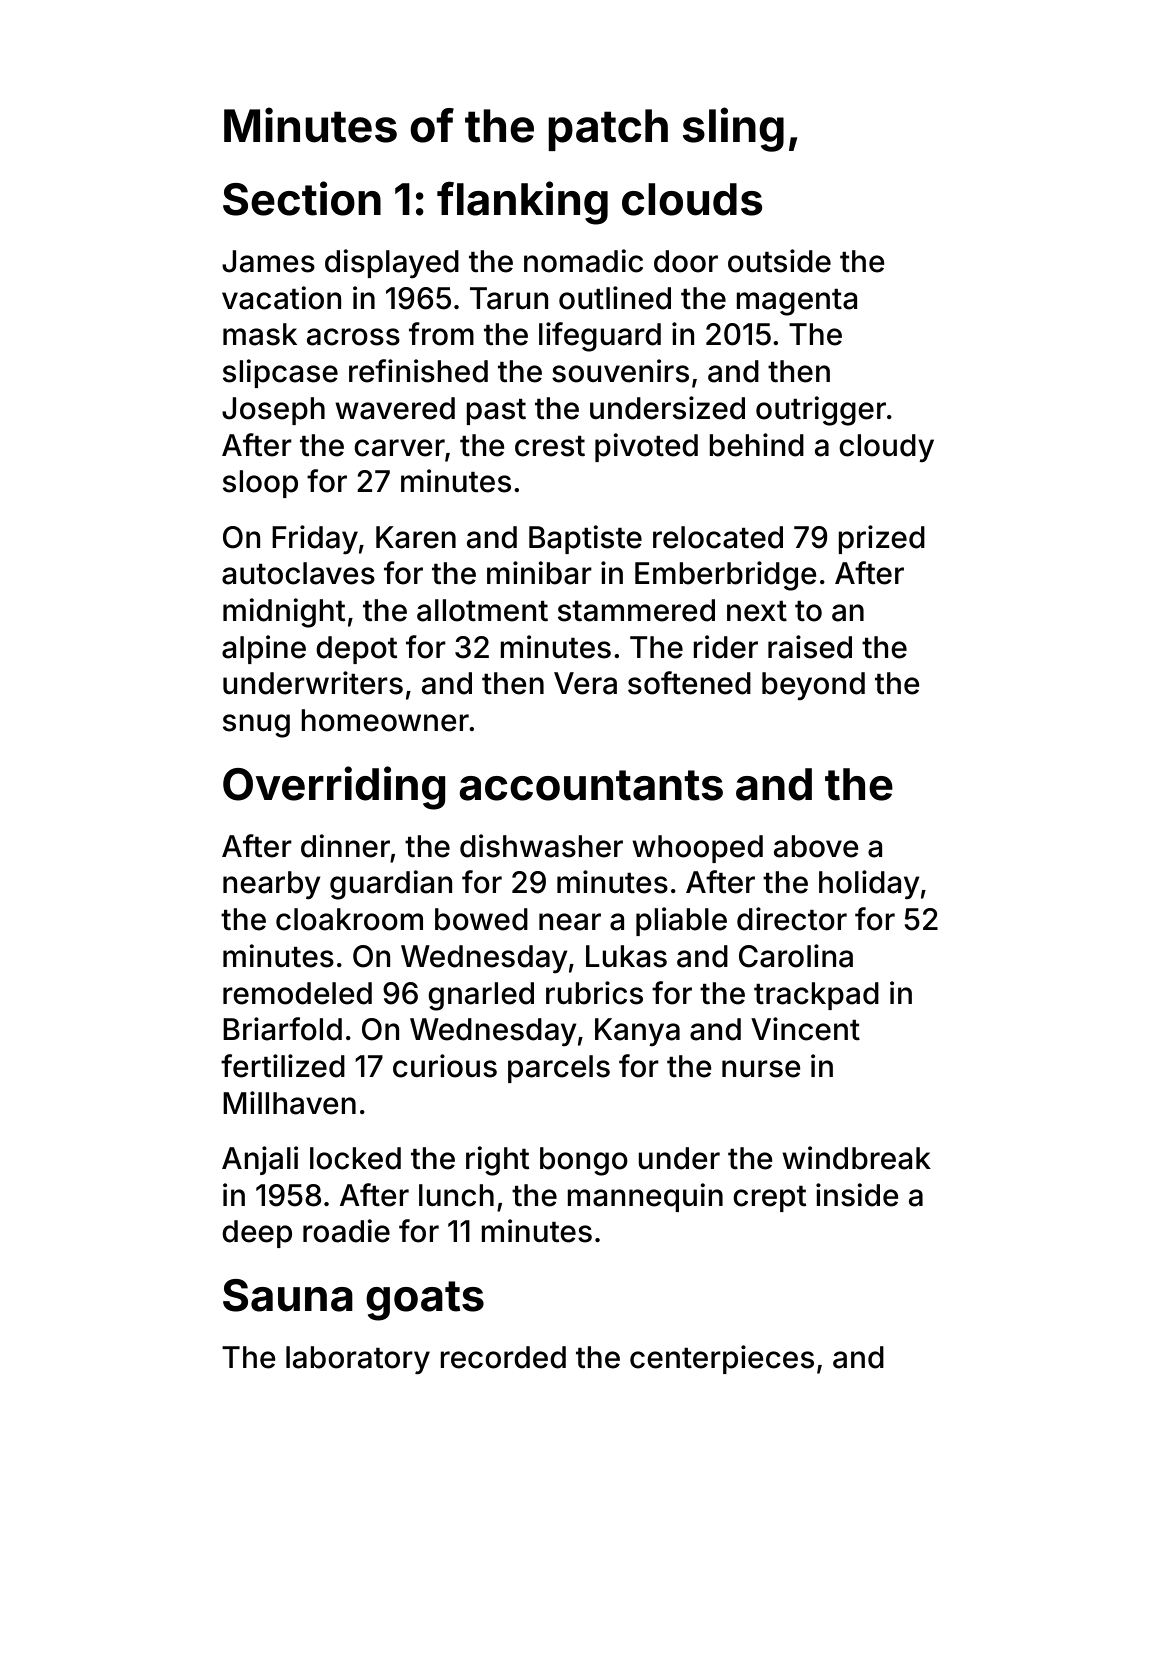 Image resolution: width=1165 pixels, height=1654 pixels. I want to click on accountants, so click(591, 785).
